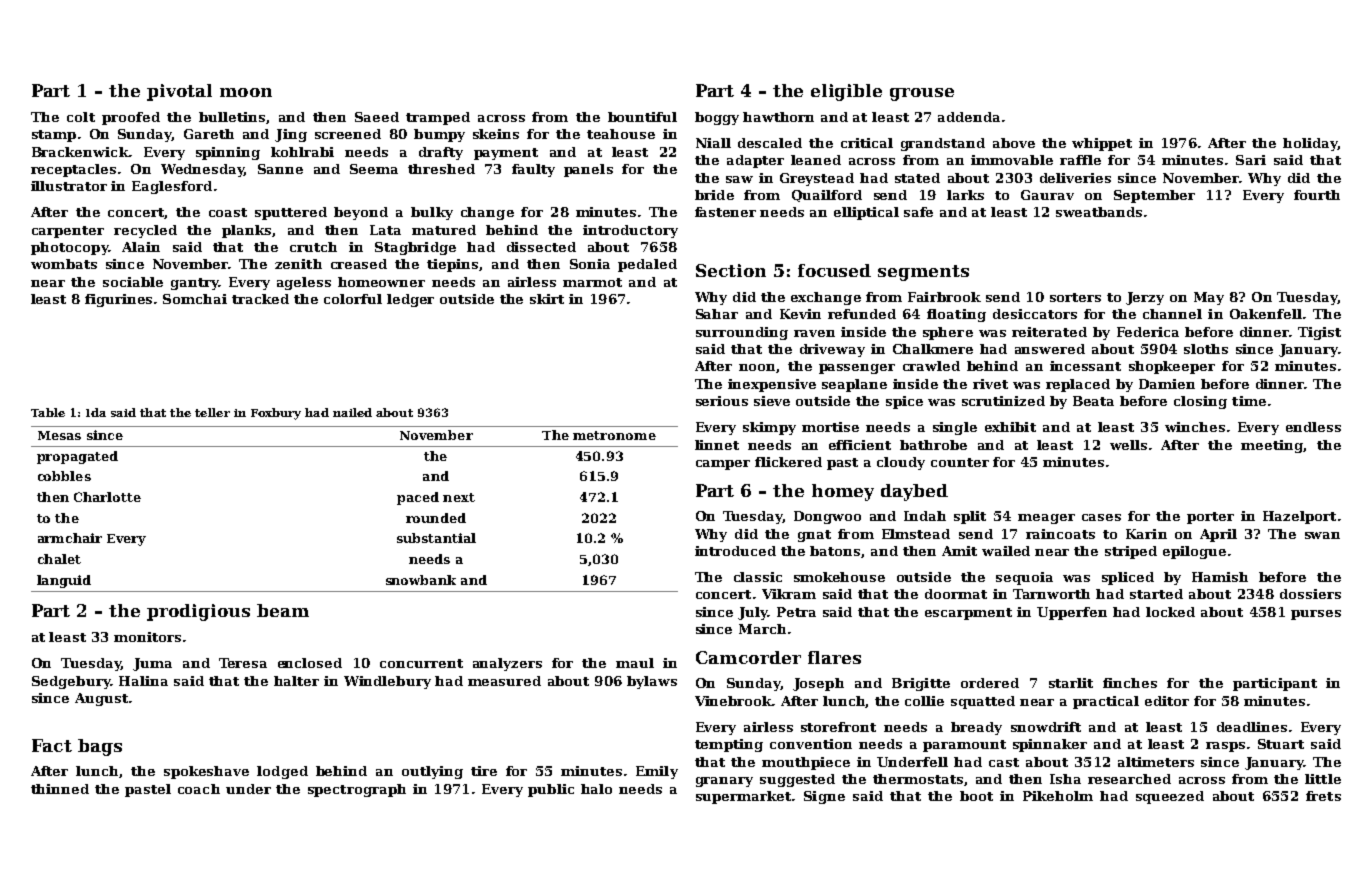 The width and height of the page is (1372, 887). What do you see at coordinates (846, 92) in the page?
I see `eligible` at bounding box center [846, 92].
